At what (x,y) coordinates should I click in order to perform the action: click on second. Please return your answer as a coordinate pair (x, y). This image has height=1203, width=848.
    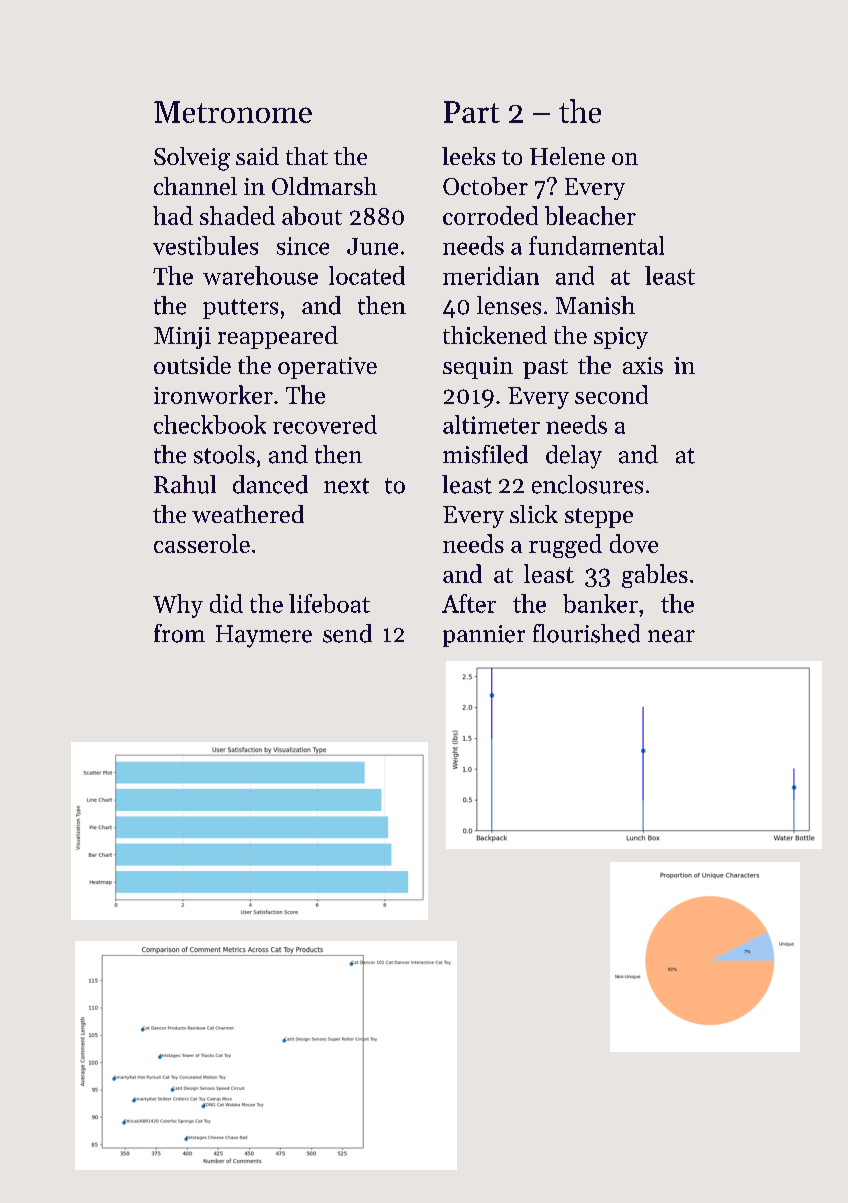
    Looking at the image, I should click on (611, 394).
